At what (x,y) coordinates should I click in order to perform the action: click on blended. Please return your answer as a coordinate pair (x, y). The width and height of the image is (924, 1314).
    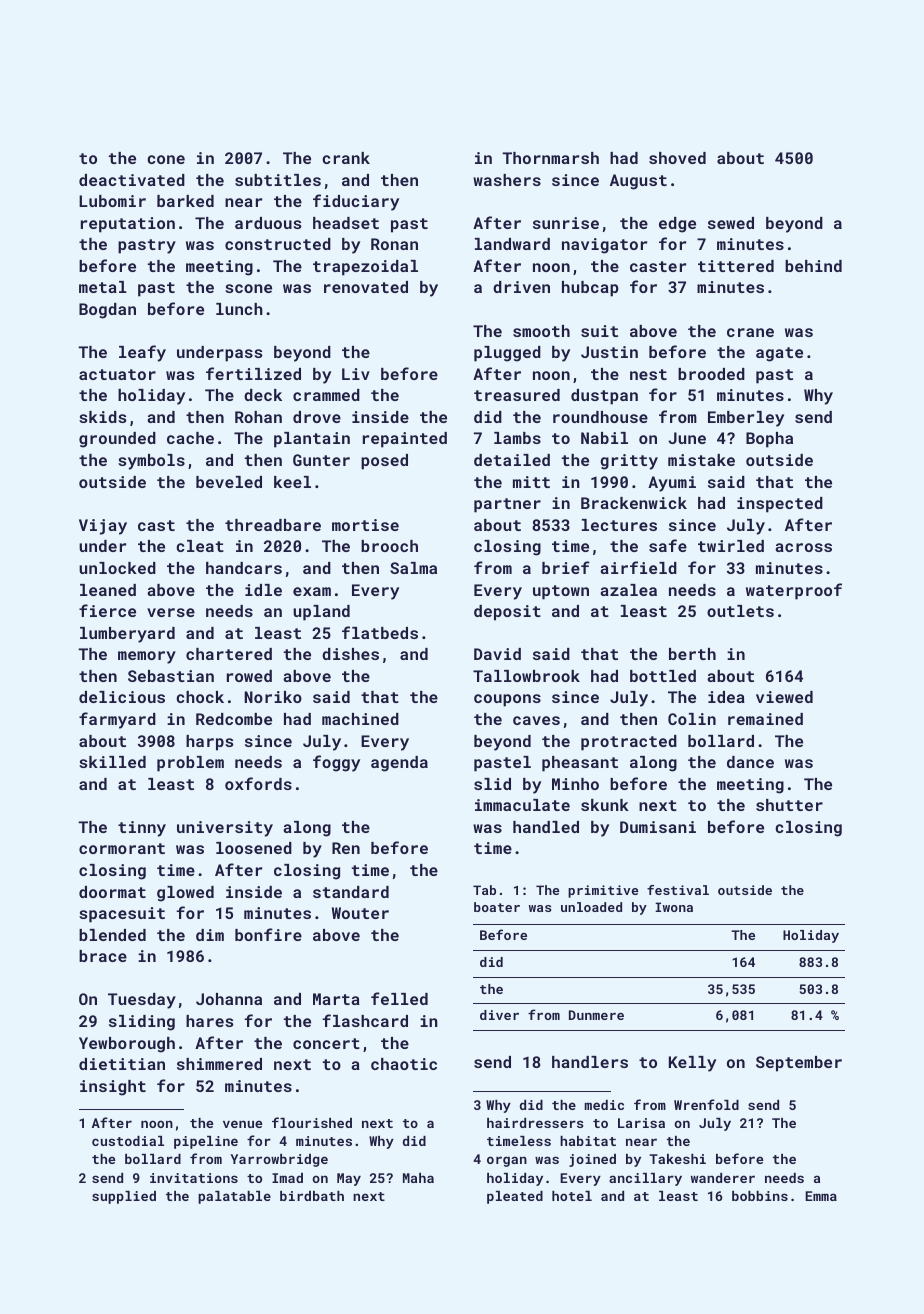
    Looking at the image, I should click on (112, 935).
